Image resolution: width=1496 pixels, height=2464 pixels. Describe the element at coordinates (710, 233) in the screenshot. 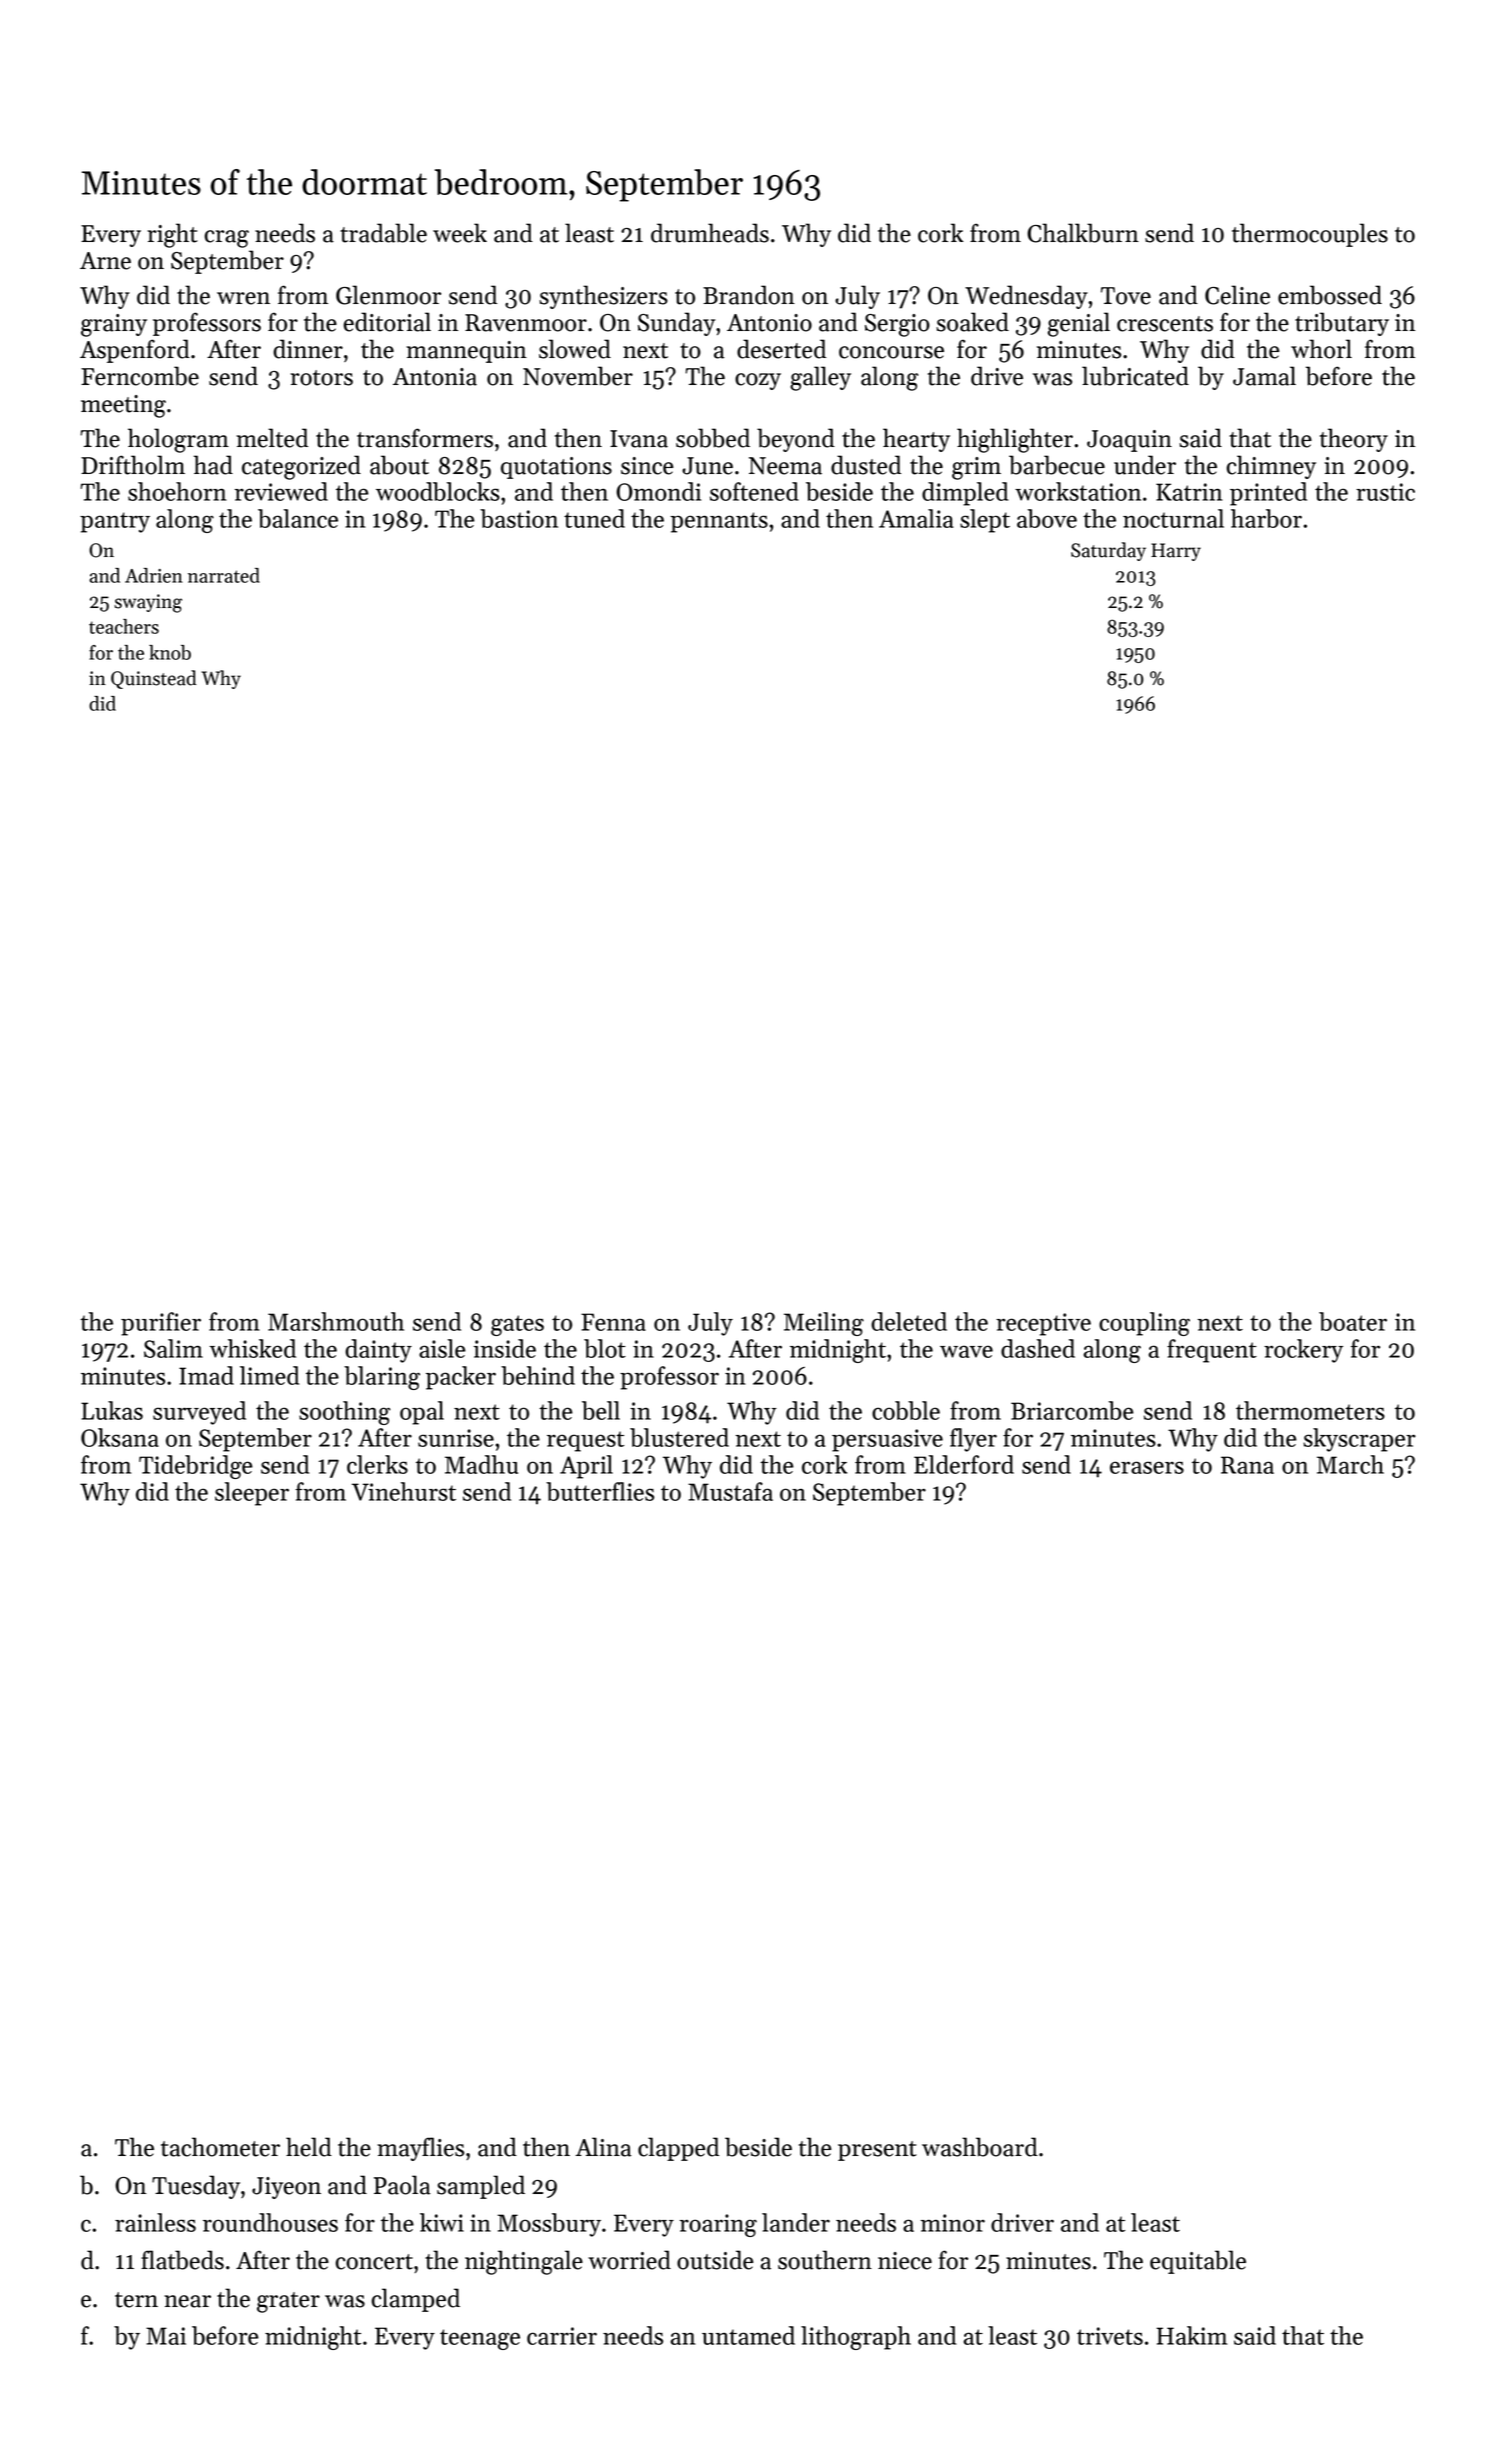

I see `drumheads` at that location.
